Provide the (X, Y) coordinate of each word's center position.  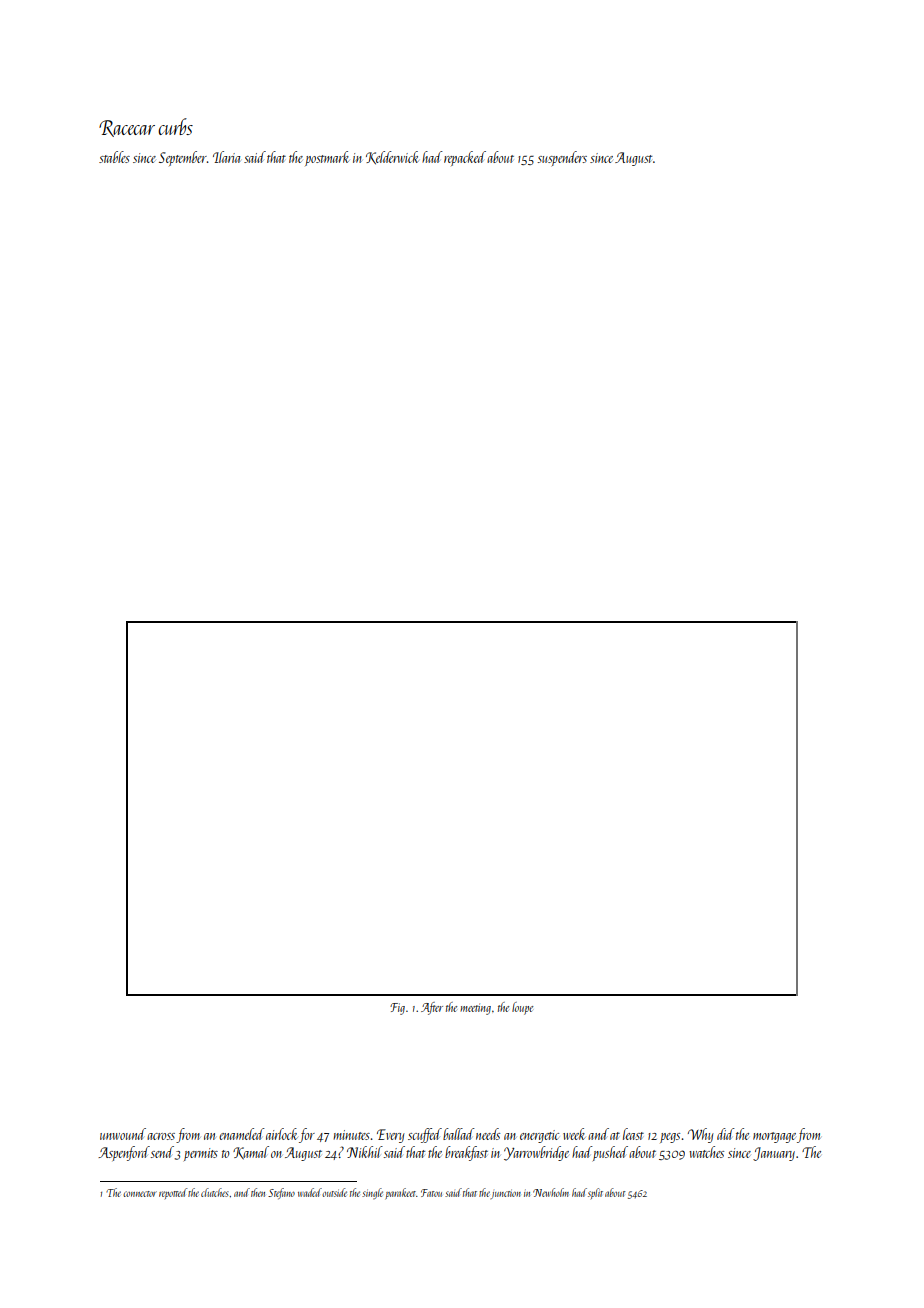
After (432, 1008)
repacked (465, 158)
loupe (522, 1008)
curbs (175, 126)
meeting (475, 1009)
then (258, 1192)
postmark (327, 158)
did (726, 1134)
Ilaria (226, 157)
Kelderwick (392, 158)
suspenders (562, 158)
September (183, 158)
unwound (123, 1134)
